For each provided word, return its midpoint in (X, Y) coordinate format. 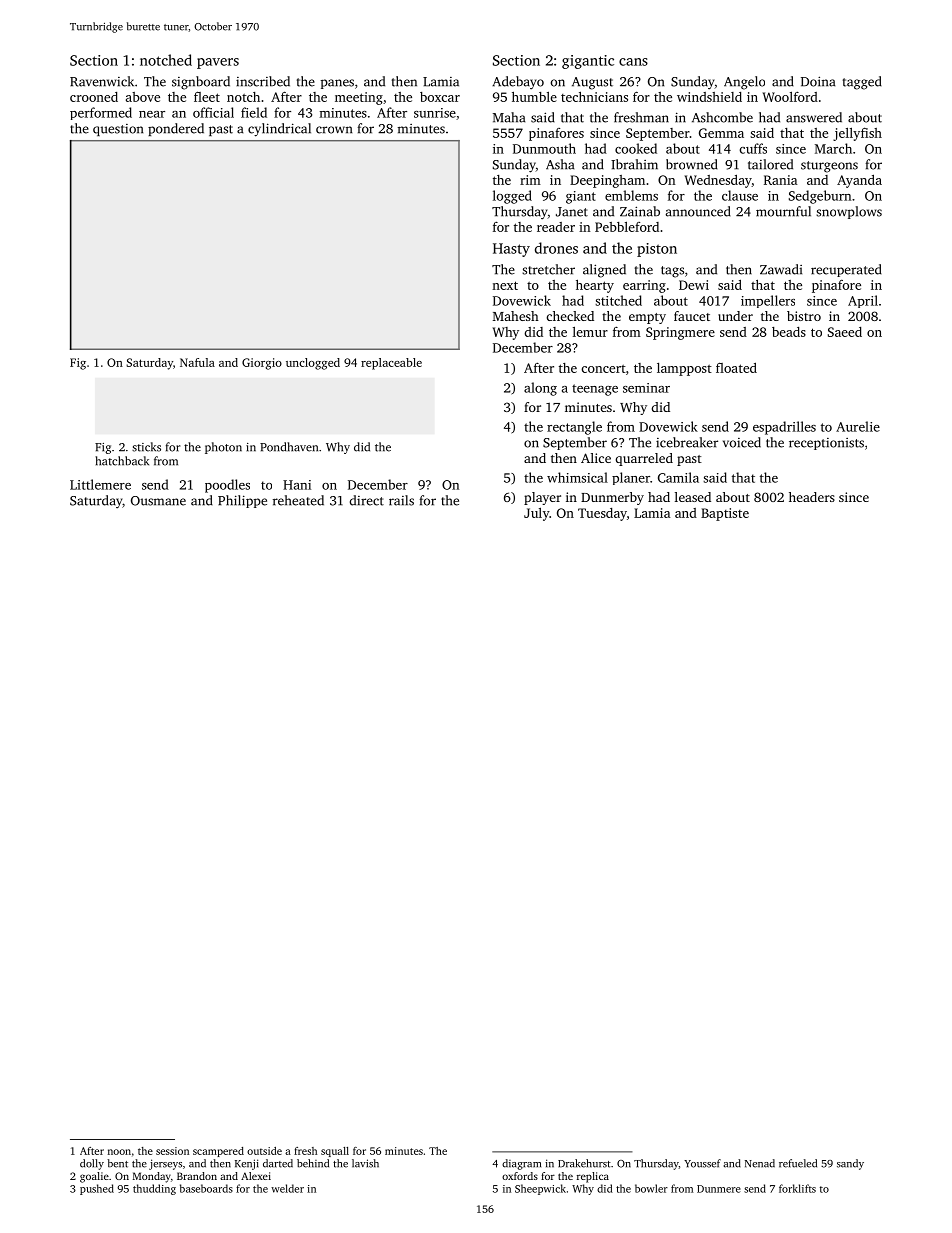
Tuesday (602, 514)
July (536, 514)
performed (101, 113)
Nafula (197, 362)
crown (334, 130)
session (172, 1151)
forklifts (797, 1188)
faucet (692, 316)
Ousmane (158, 501)
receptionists (826, 444)
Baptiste (725, 514)
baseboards (206, 1188)
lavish (365, 1163)
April (863, 301)
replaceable (391, 364)
